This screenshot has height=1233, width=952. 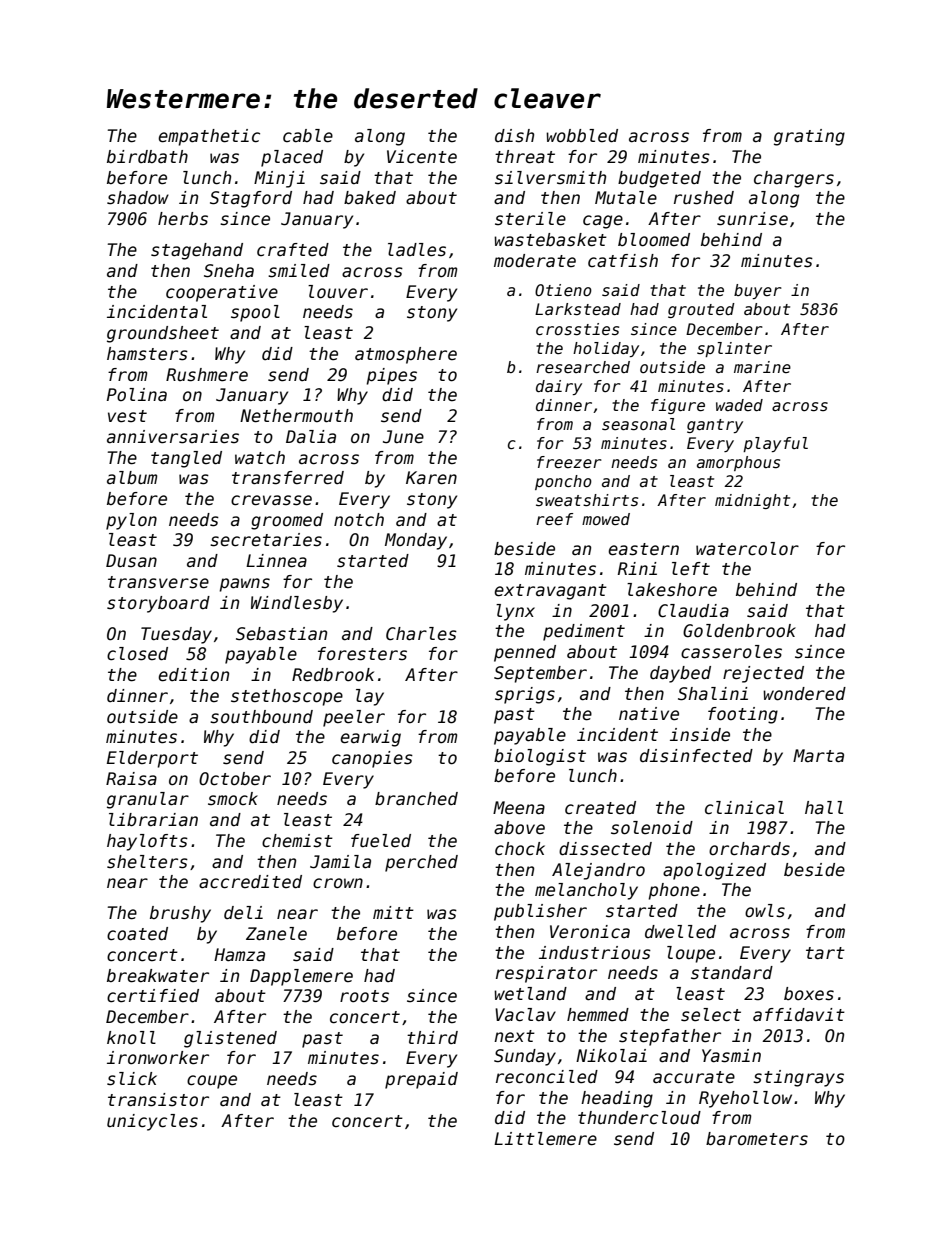 What do you see at coordinates (152, 759) in the screenshot?
I see `Elderport` at bounding box center [152, 759].
